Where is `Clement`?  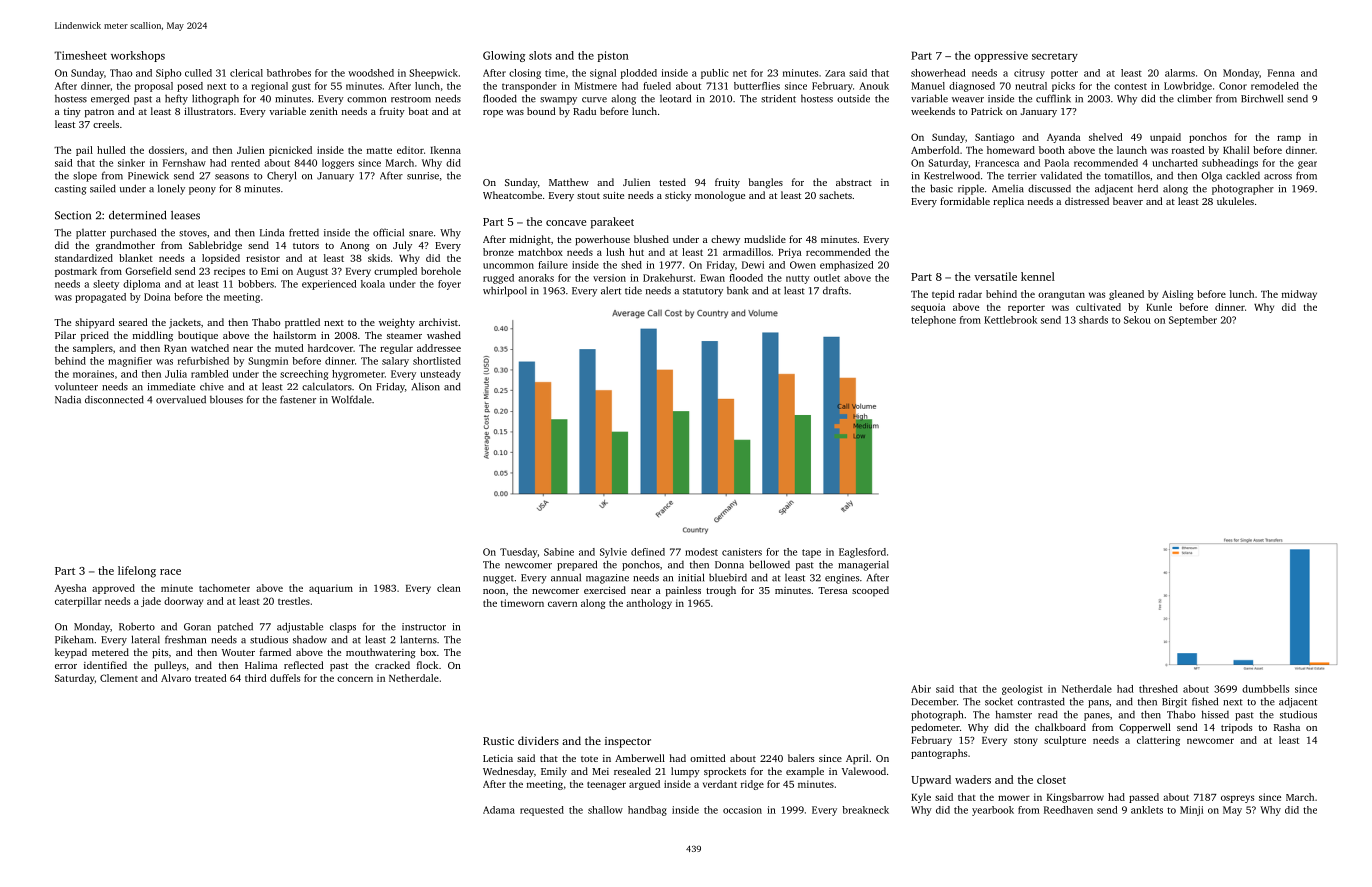
Clement is located at coordinates (119, 678).
